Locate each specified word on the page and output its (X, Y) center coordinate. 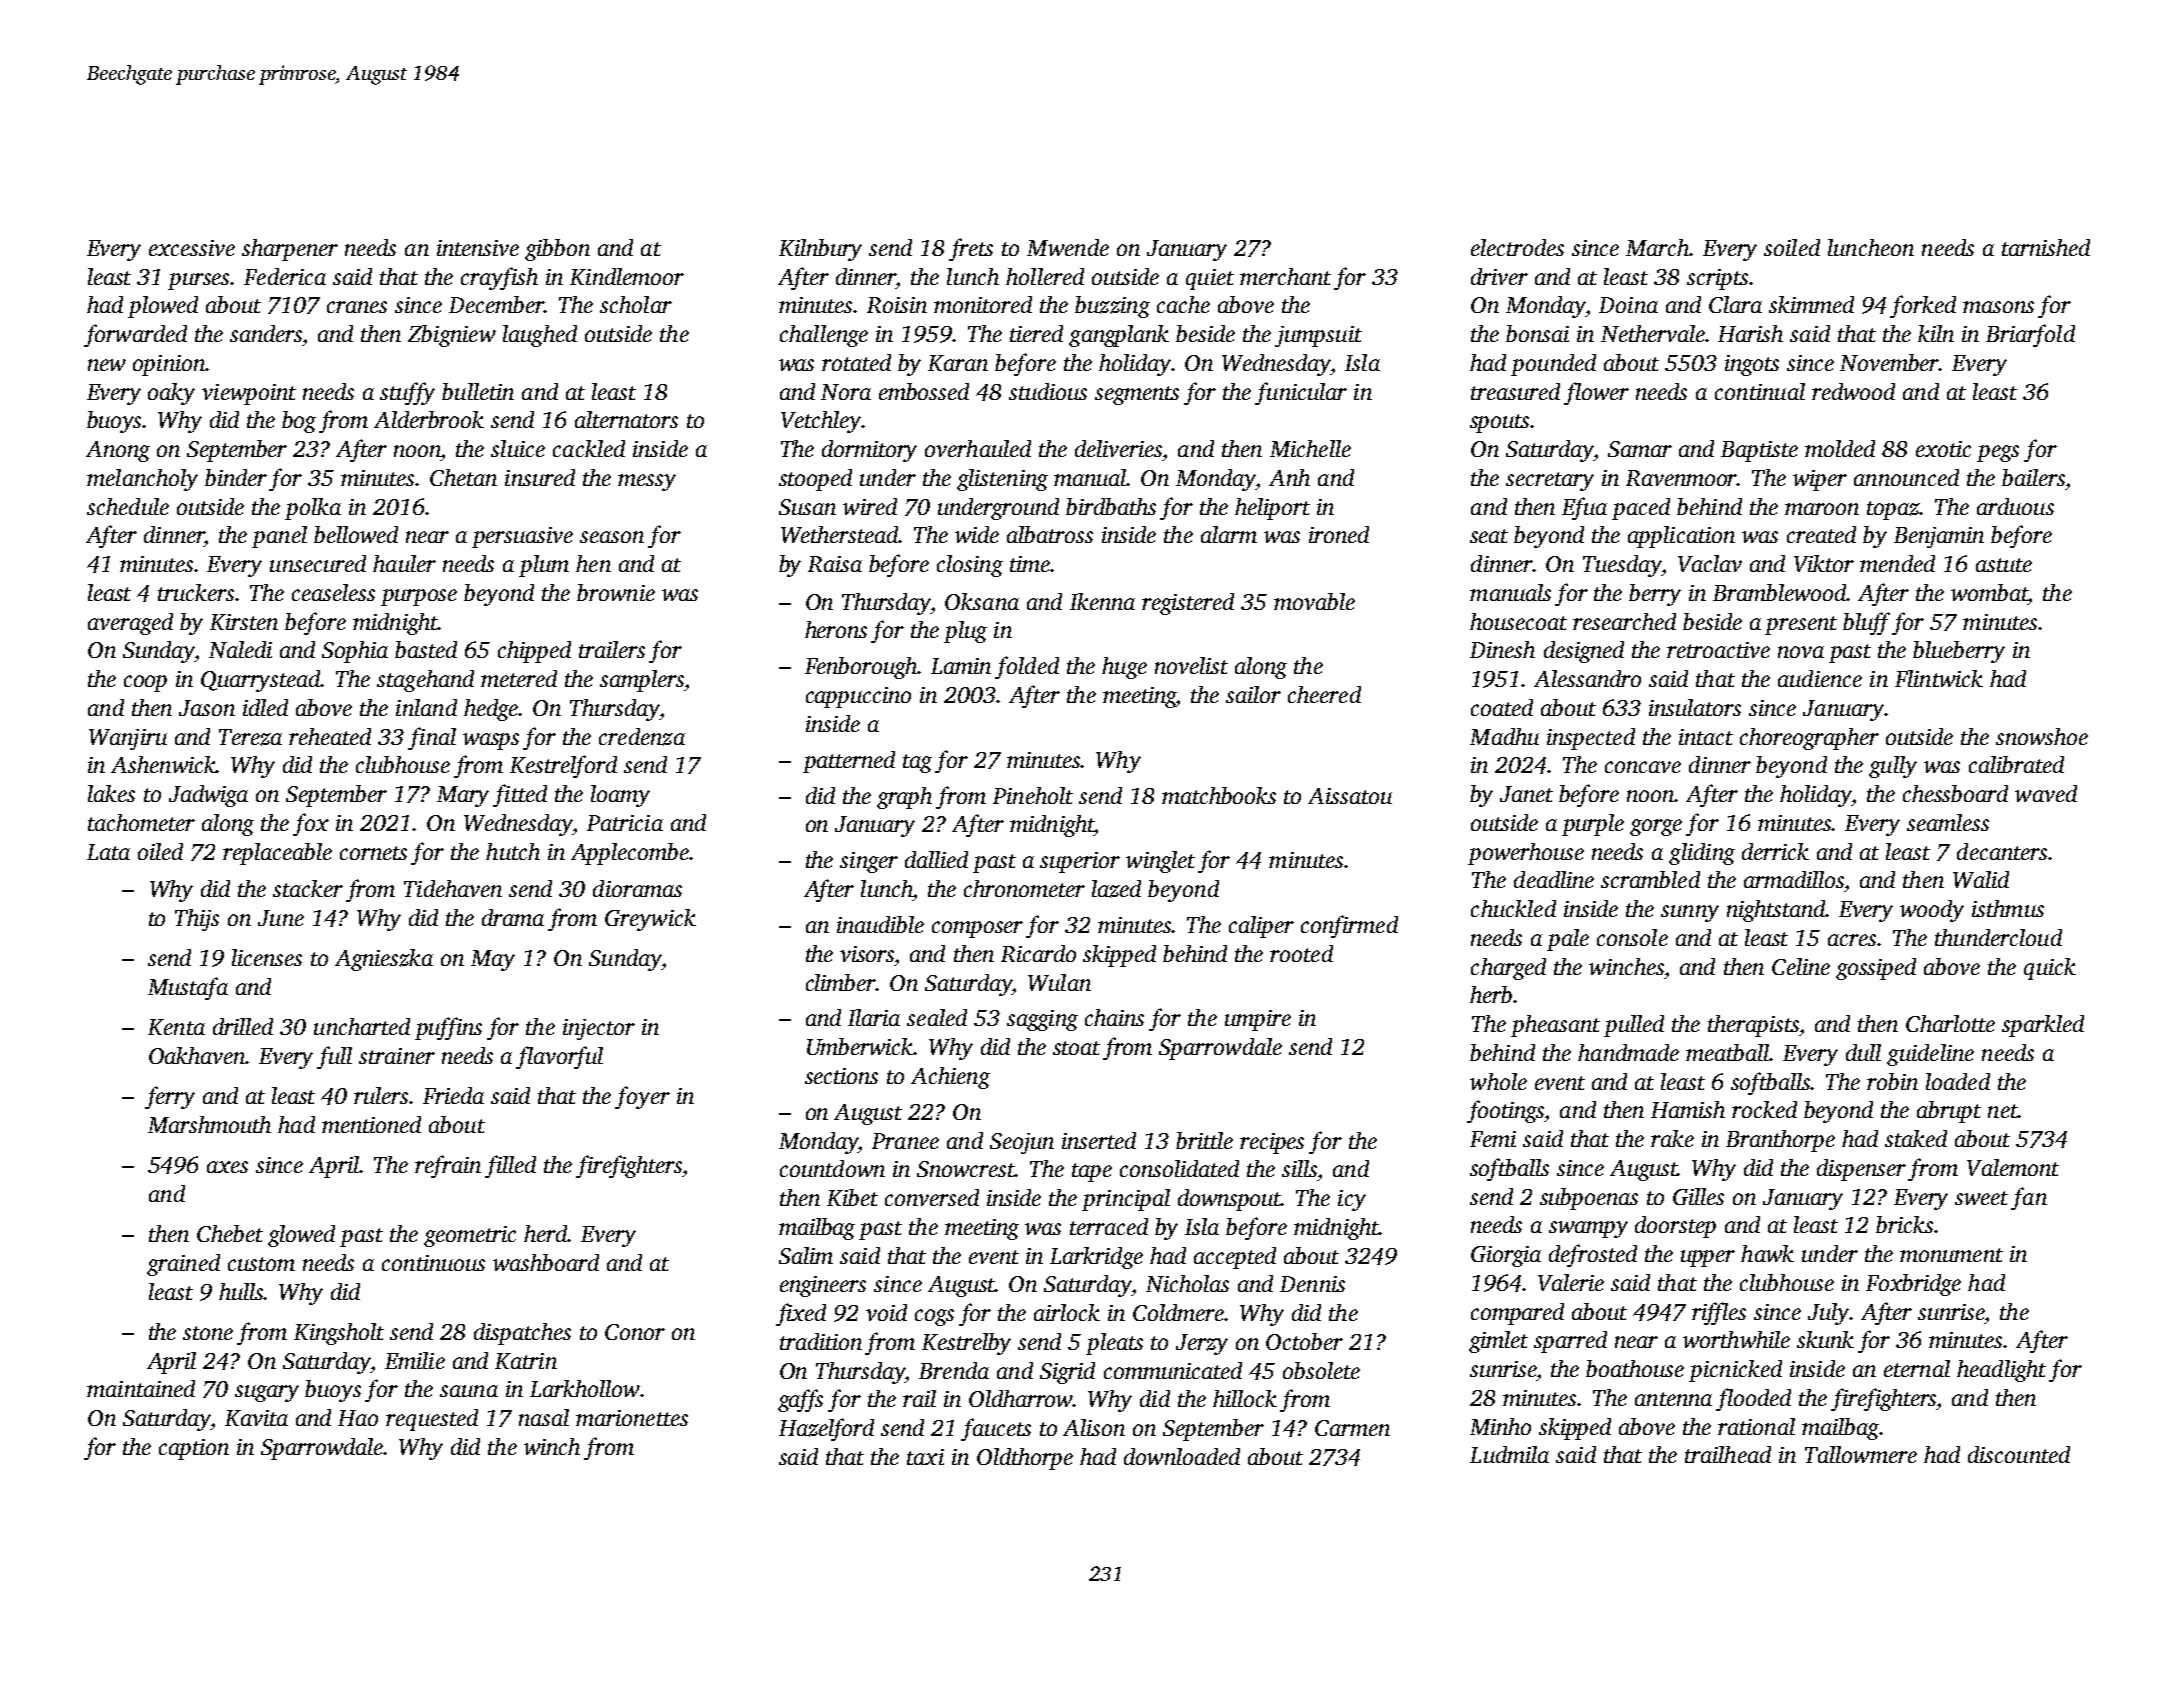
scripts (1717, 279)
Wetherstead (840, 534)
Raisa (835, 564)
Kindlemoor (627, 276)
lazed (1116, 889)
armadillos (1794, 879)
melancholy (142, 480)
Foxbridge (1913, 1285)
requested (432, 1420)
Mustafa (188, 988)
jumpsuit (1318, 336)
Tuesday (1622, 566)
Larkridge (1096, 1258)
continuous (433, 1263)
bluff (1866, 623)
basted (426, 649)
